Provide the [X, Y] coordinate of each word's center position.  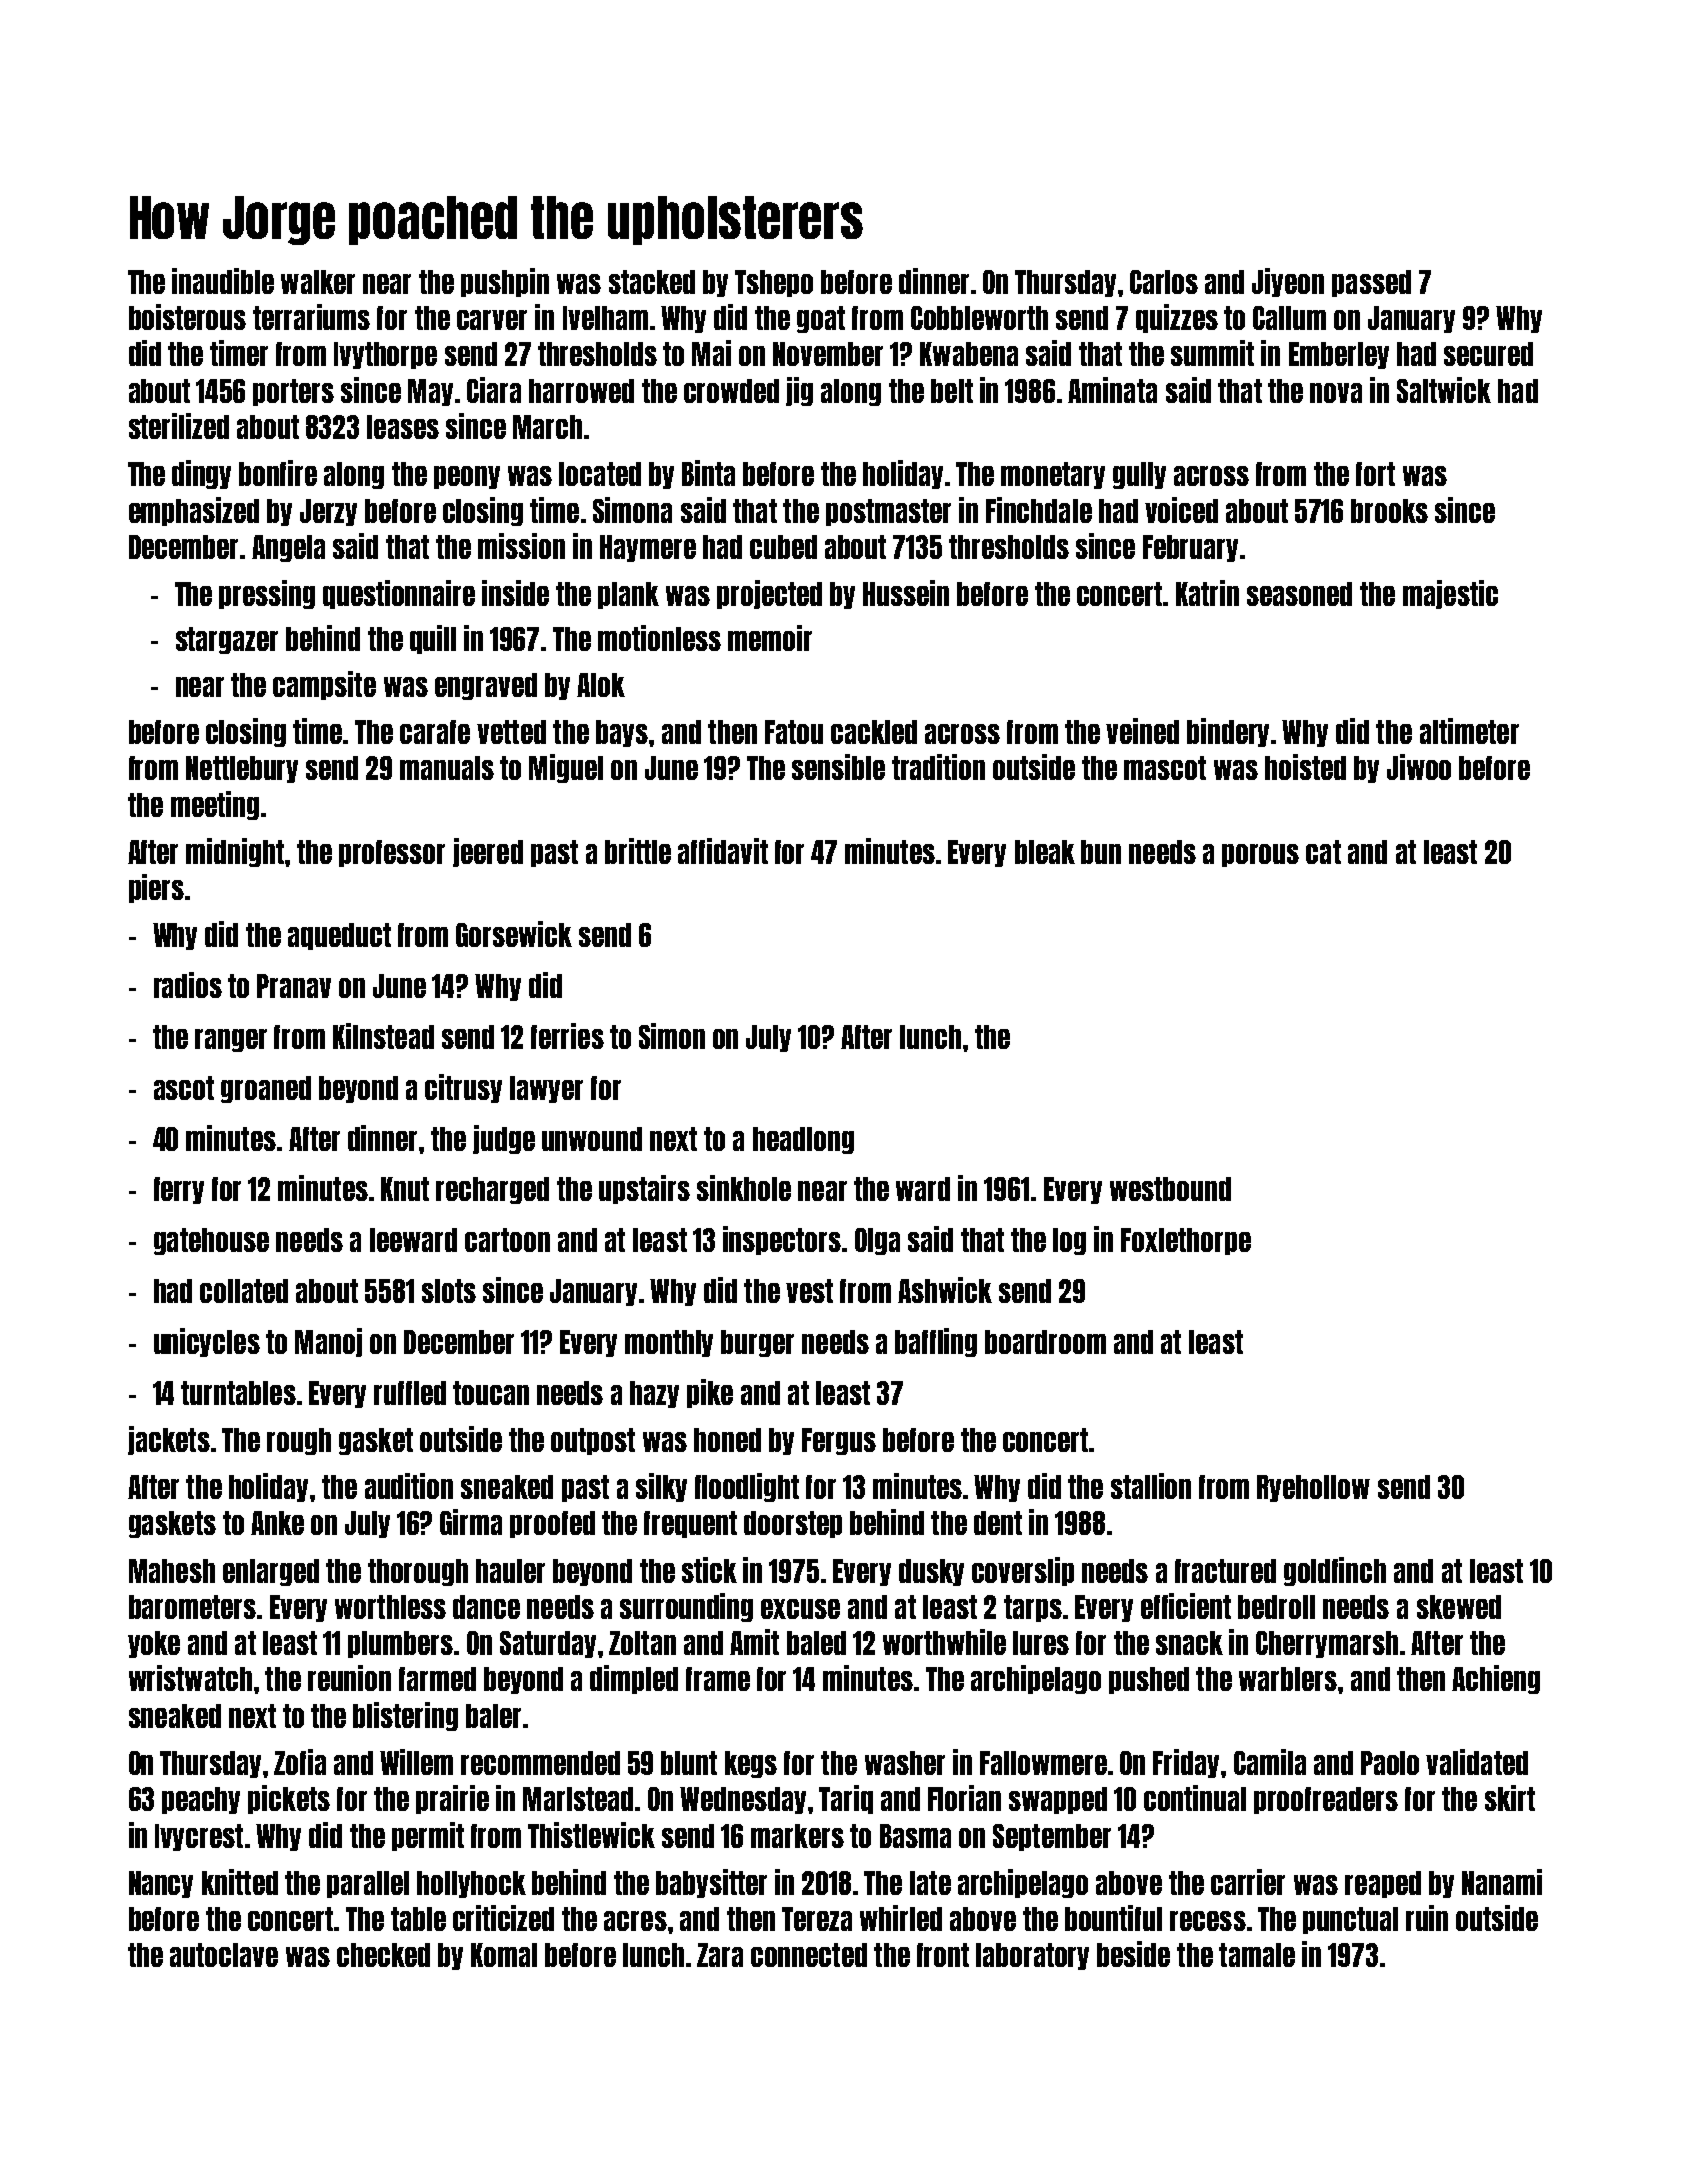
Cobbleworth [979, 318]
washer [905, 1763]
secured [1488, 354]
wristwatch [190, 1678]
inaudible [223, 281]
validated [1477, 1762]
